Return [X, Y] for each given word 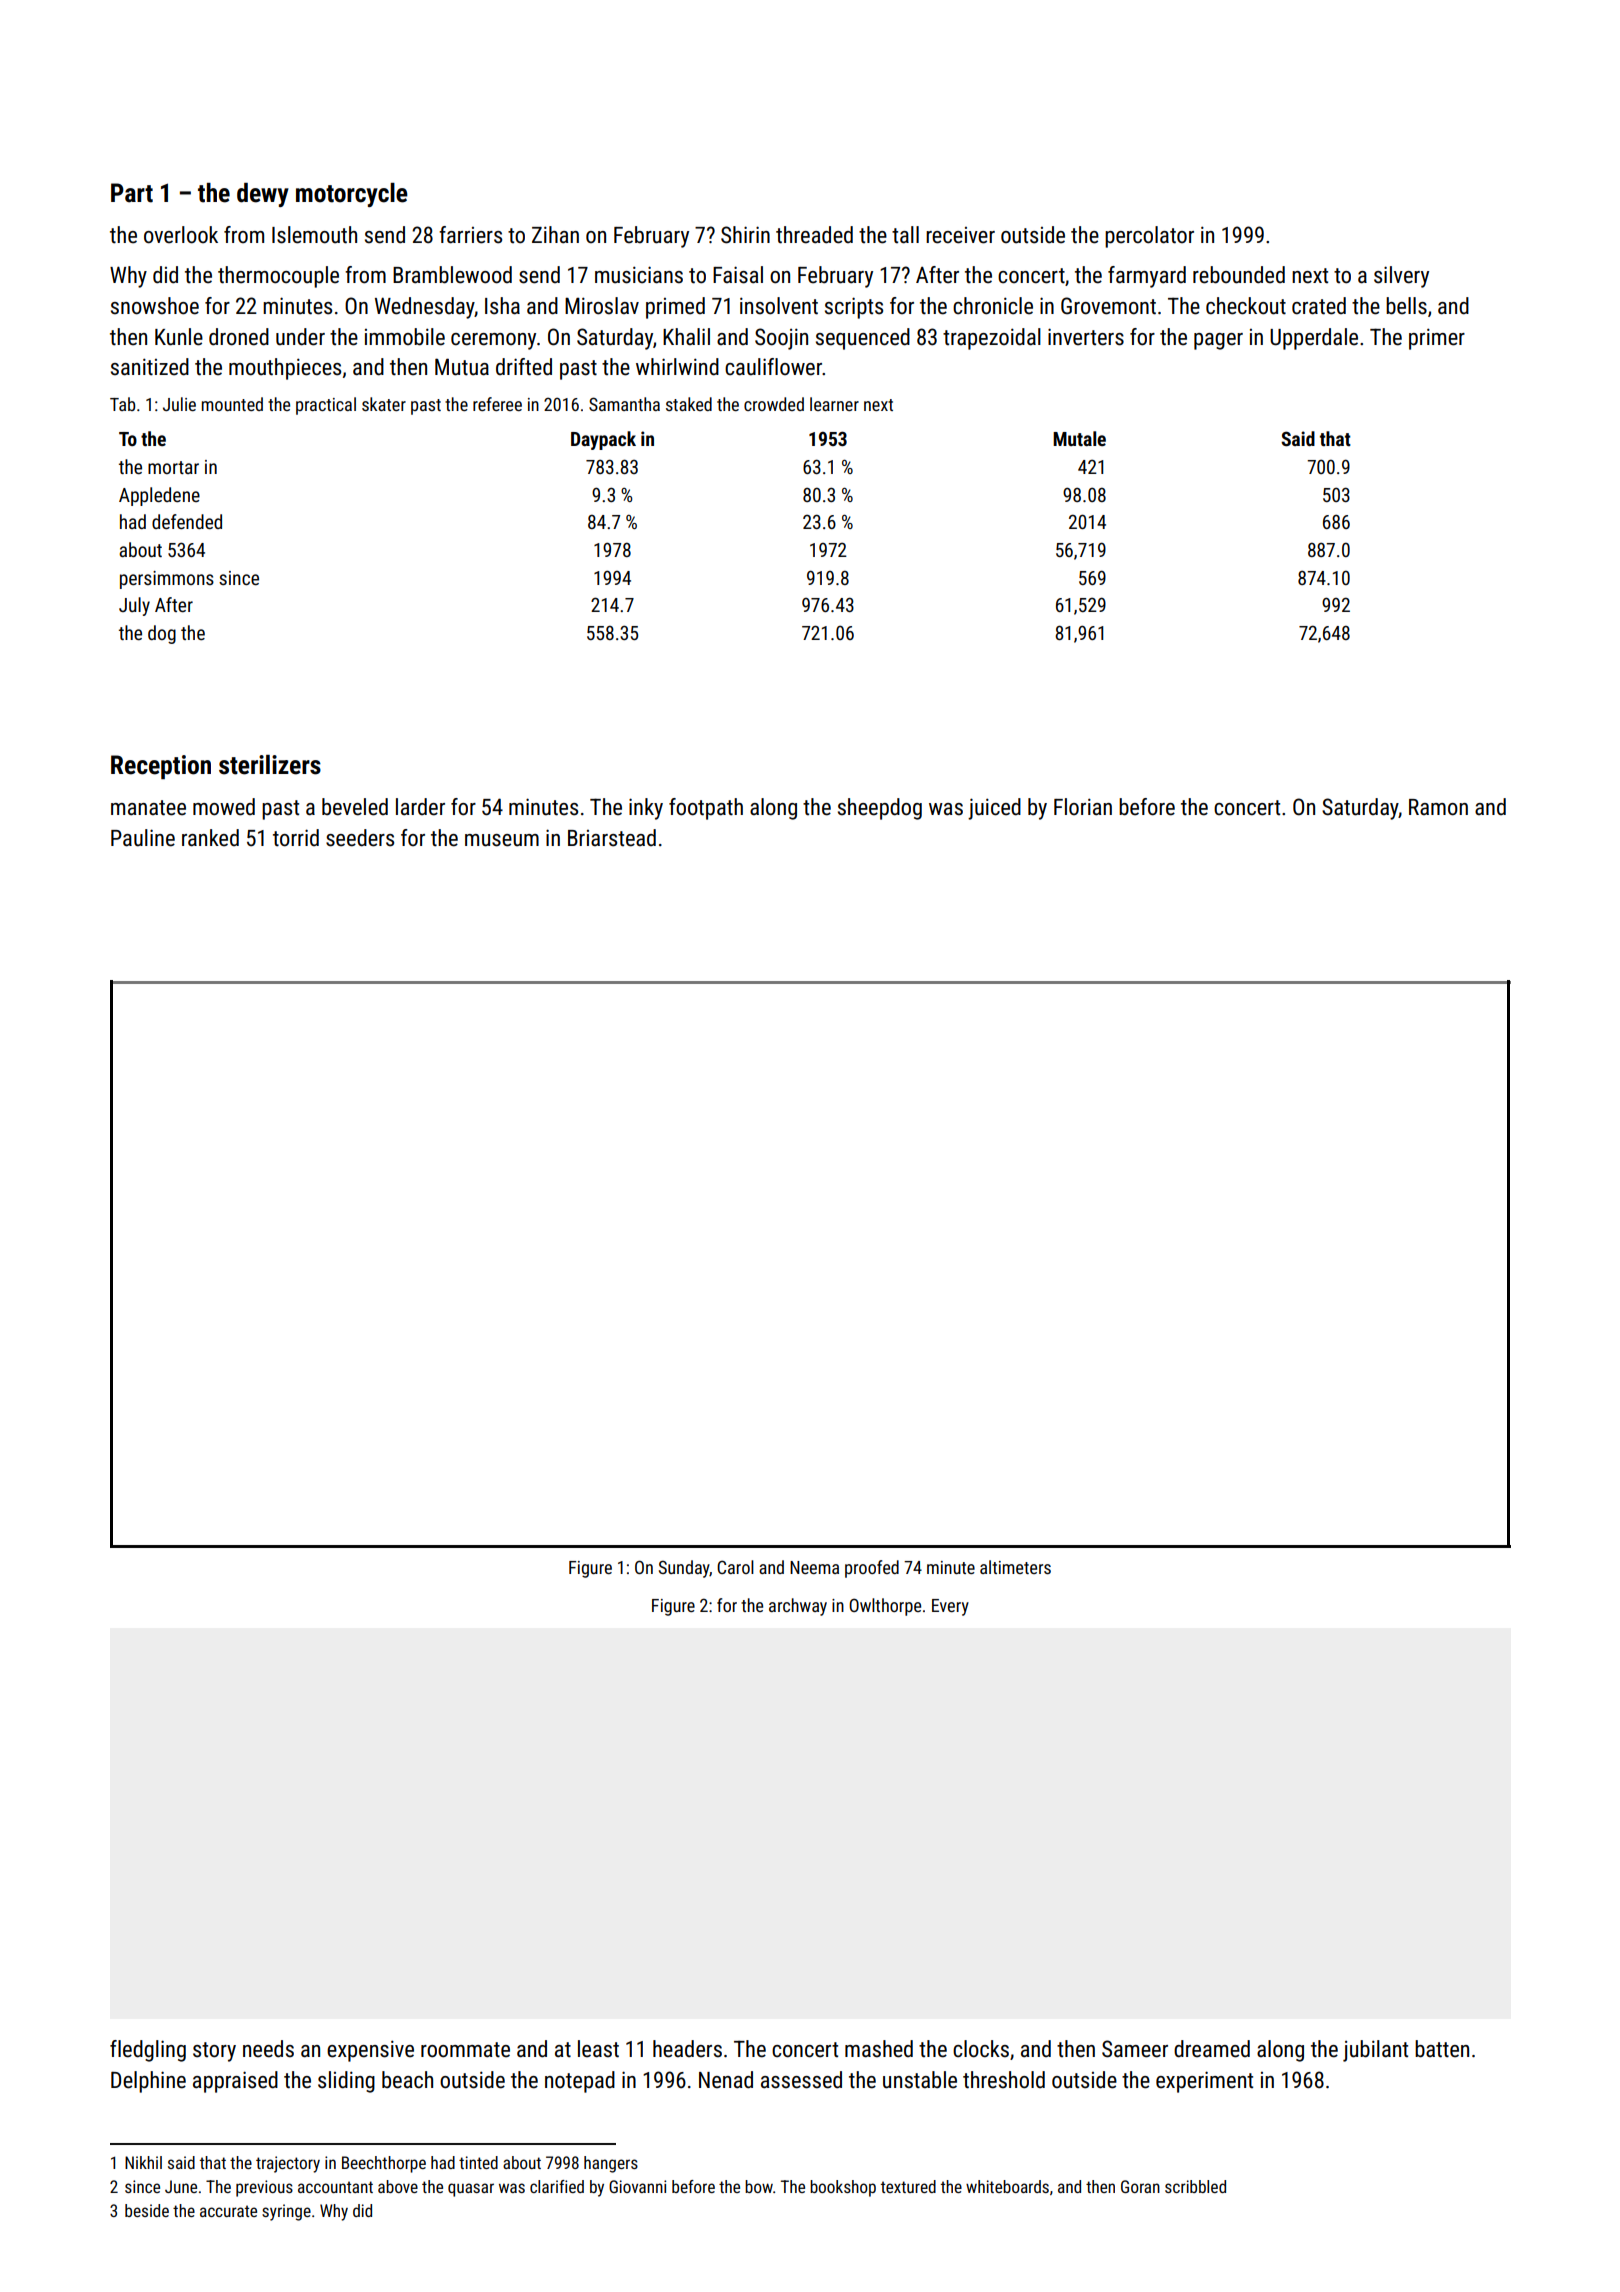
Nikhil [143, 2162]
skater [384, 404]
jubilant [1375, 2051]
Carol [735, 1567]
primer [1437, 339]
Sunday [684, 1569]
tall [905, 235]
